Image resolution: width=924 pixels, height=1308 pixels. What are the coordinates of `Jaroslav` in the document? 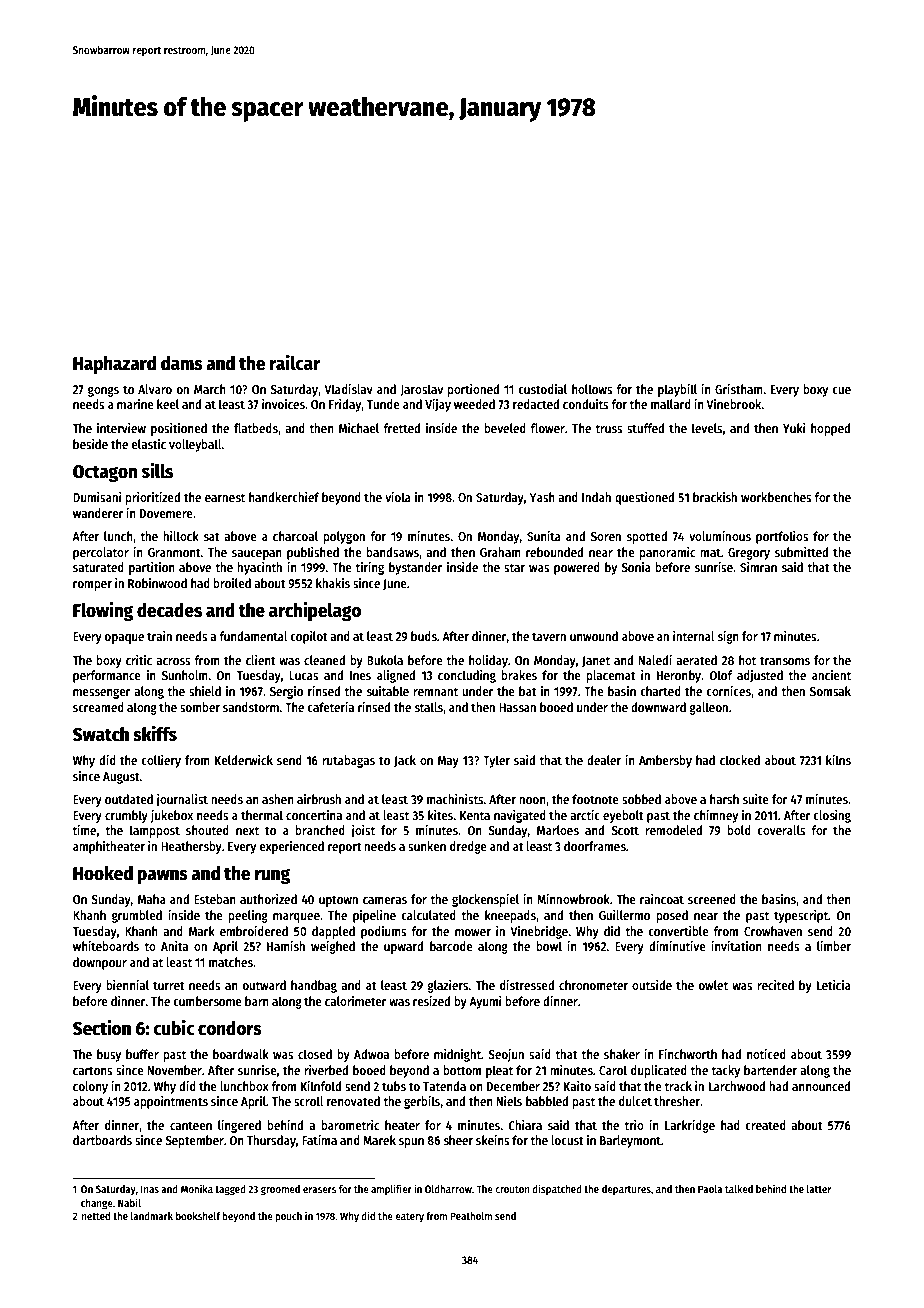 It's located at (421, 390).
